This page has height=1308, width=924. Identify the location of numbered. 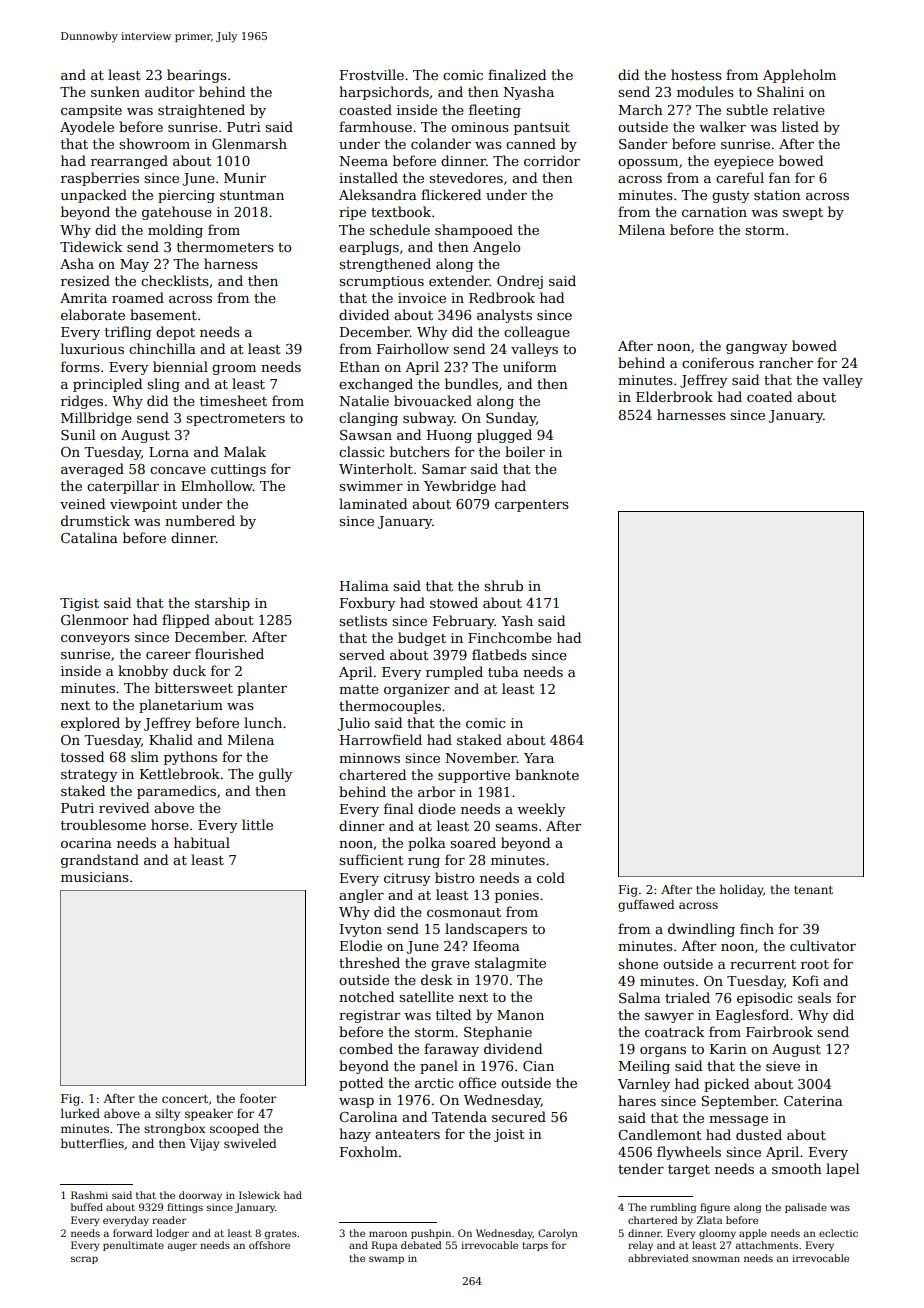
(200, 520).
